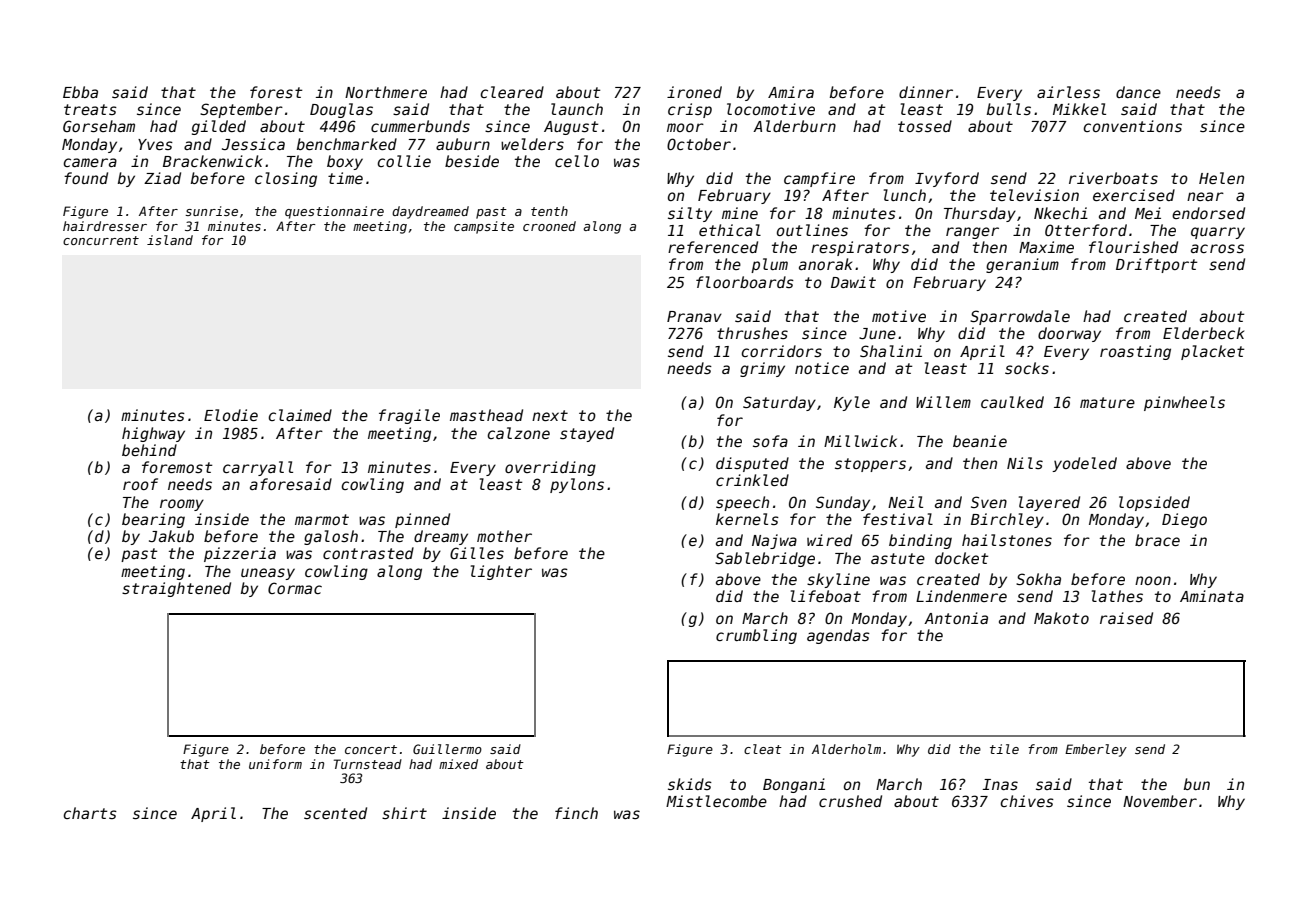 The height and width of the screenshot is (924, 1308). I want to click on stayed, so click(587, 434).
